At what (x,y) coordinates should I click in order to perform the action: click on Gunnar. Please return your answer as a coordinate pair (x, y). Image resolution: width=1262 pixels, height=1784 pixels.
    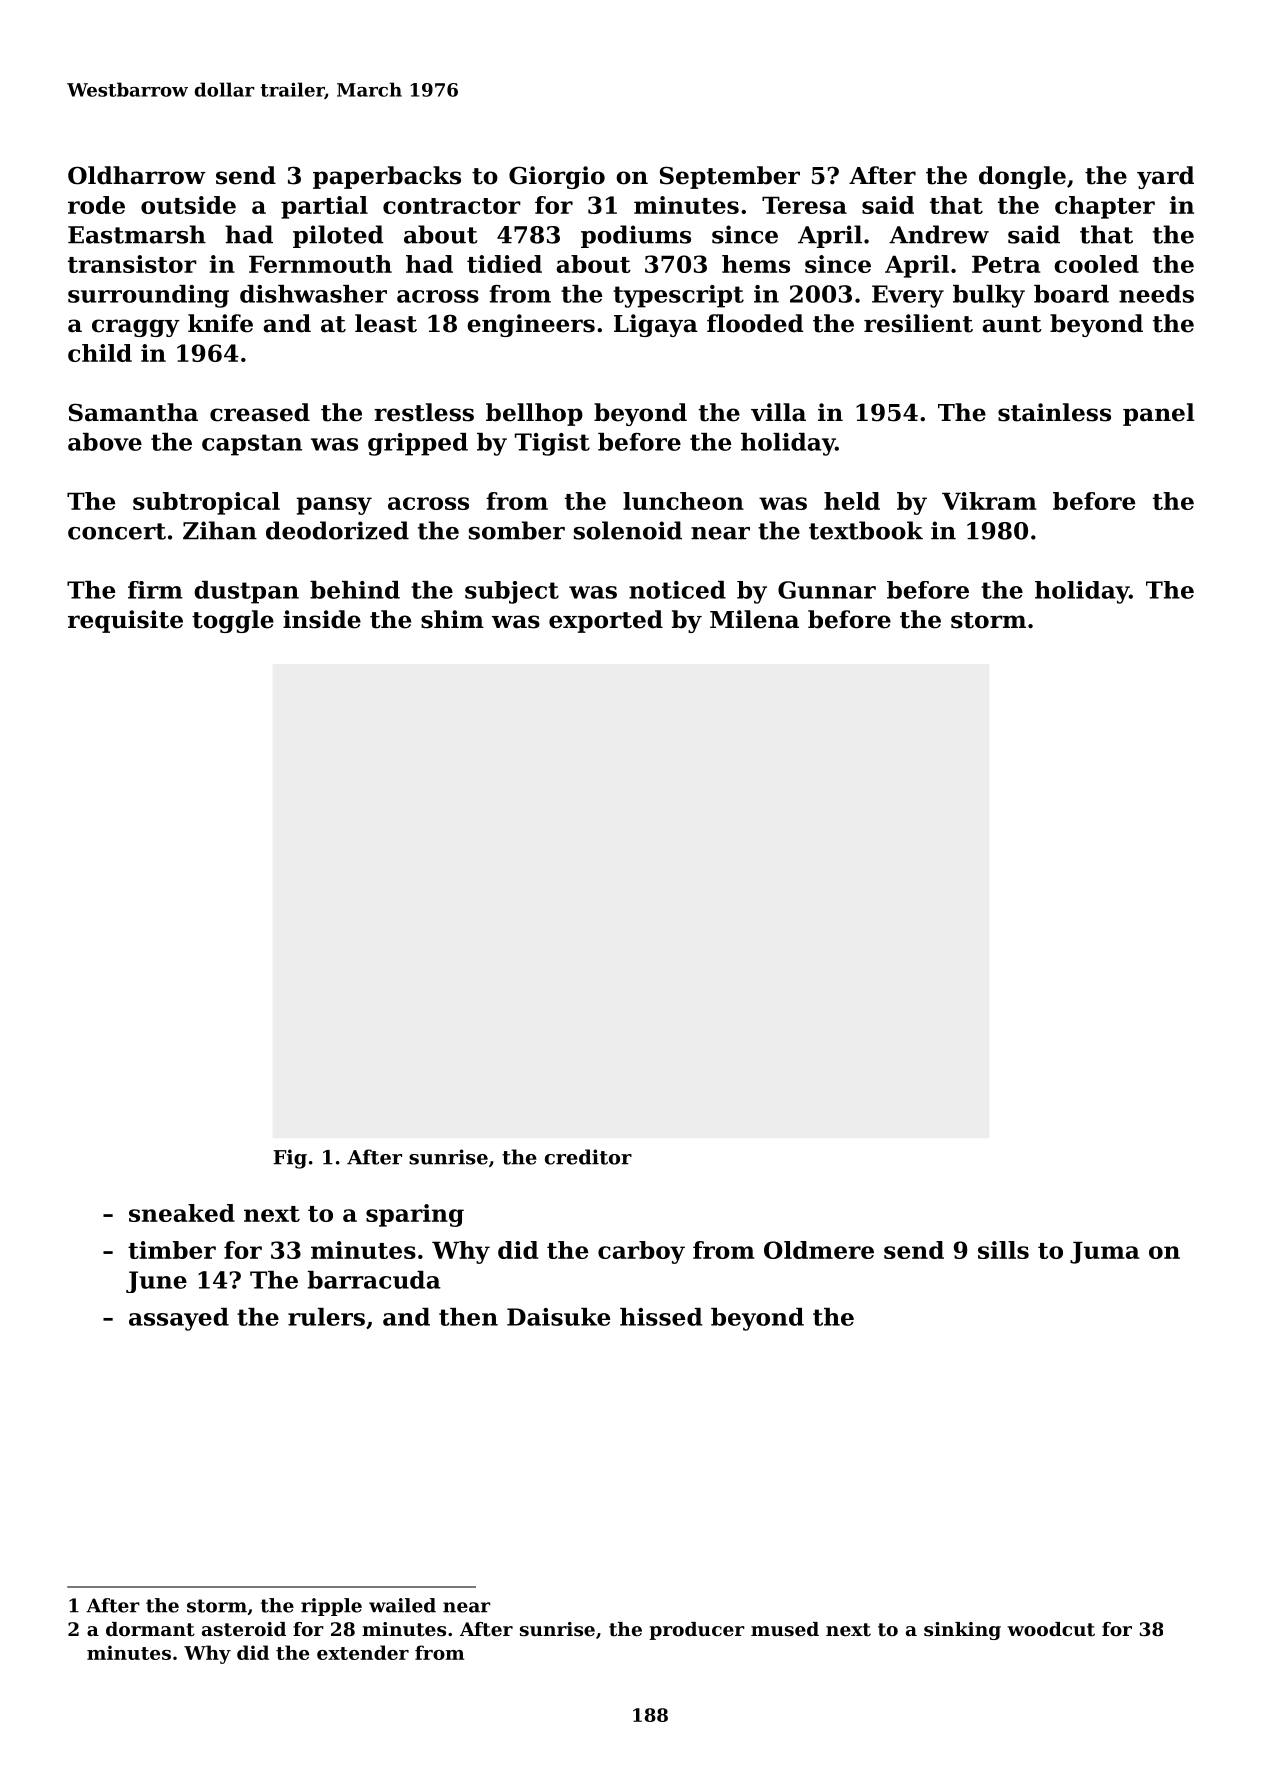
    Looking at the image, I should click on (827, 590).
